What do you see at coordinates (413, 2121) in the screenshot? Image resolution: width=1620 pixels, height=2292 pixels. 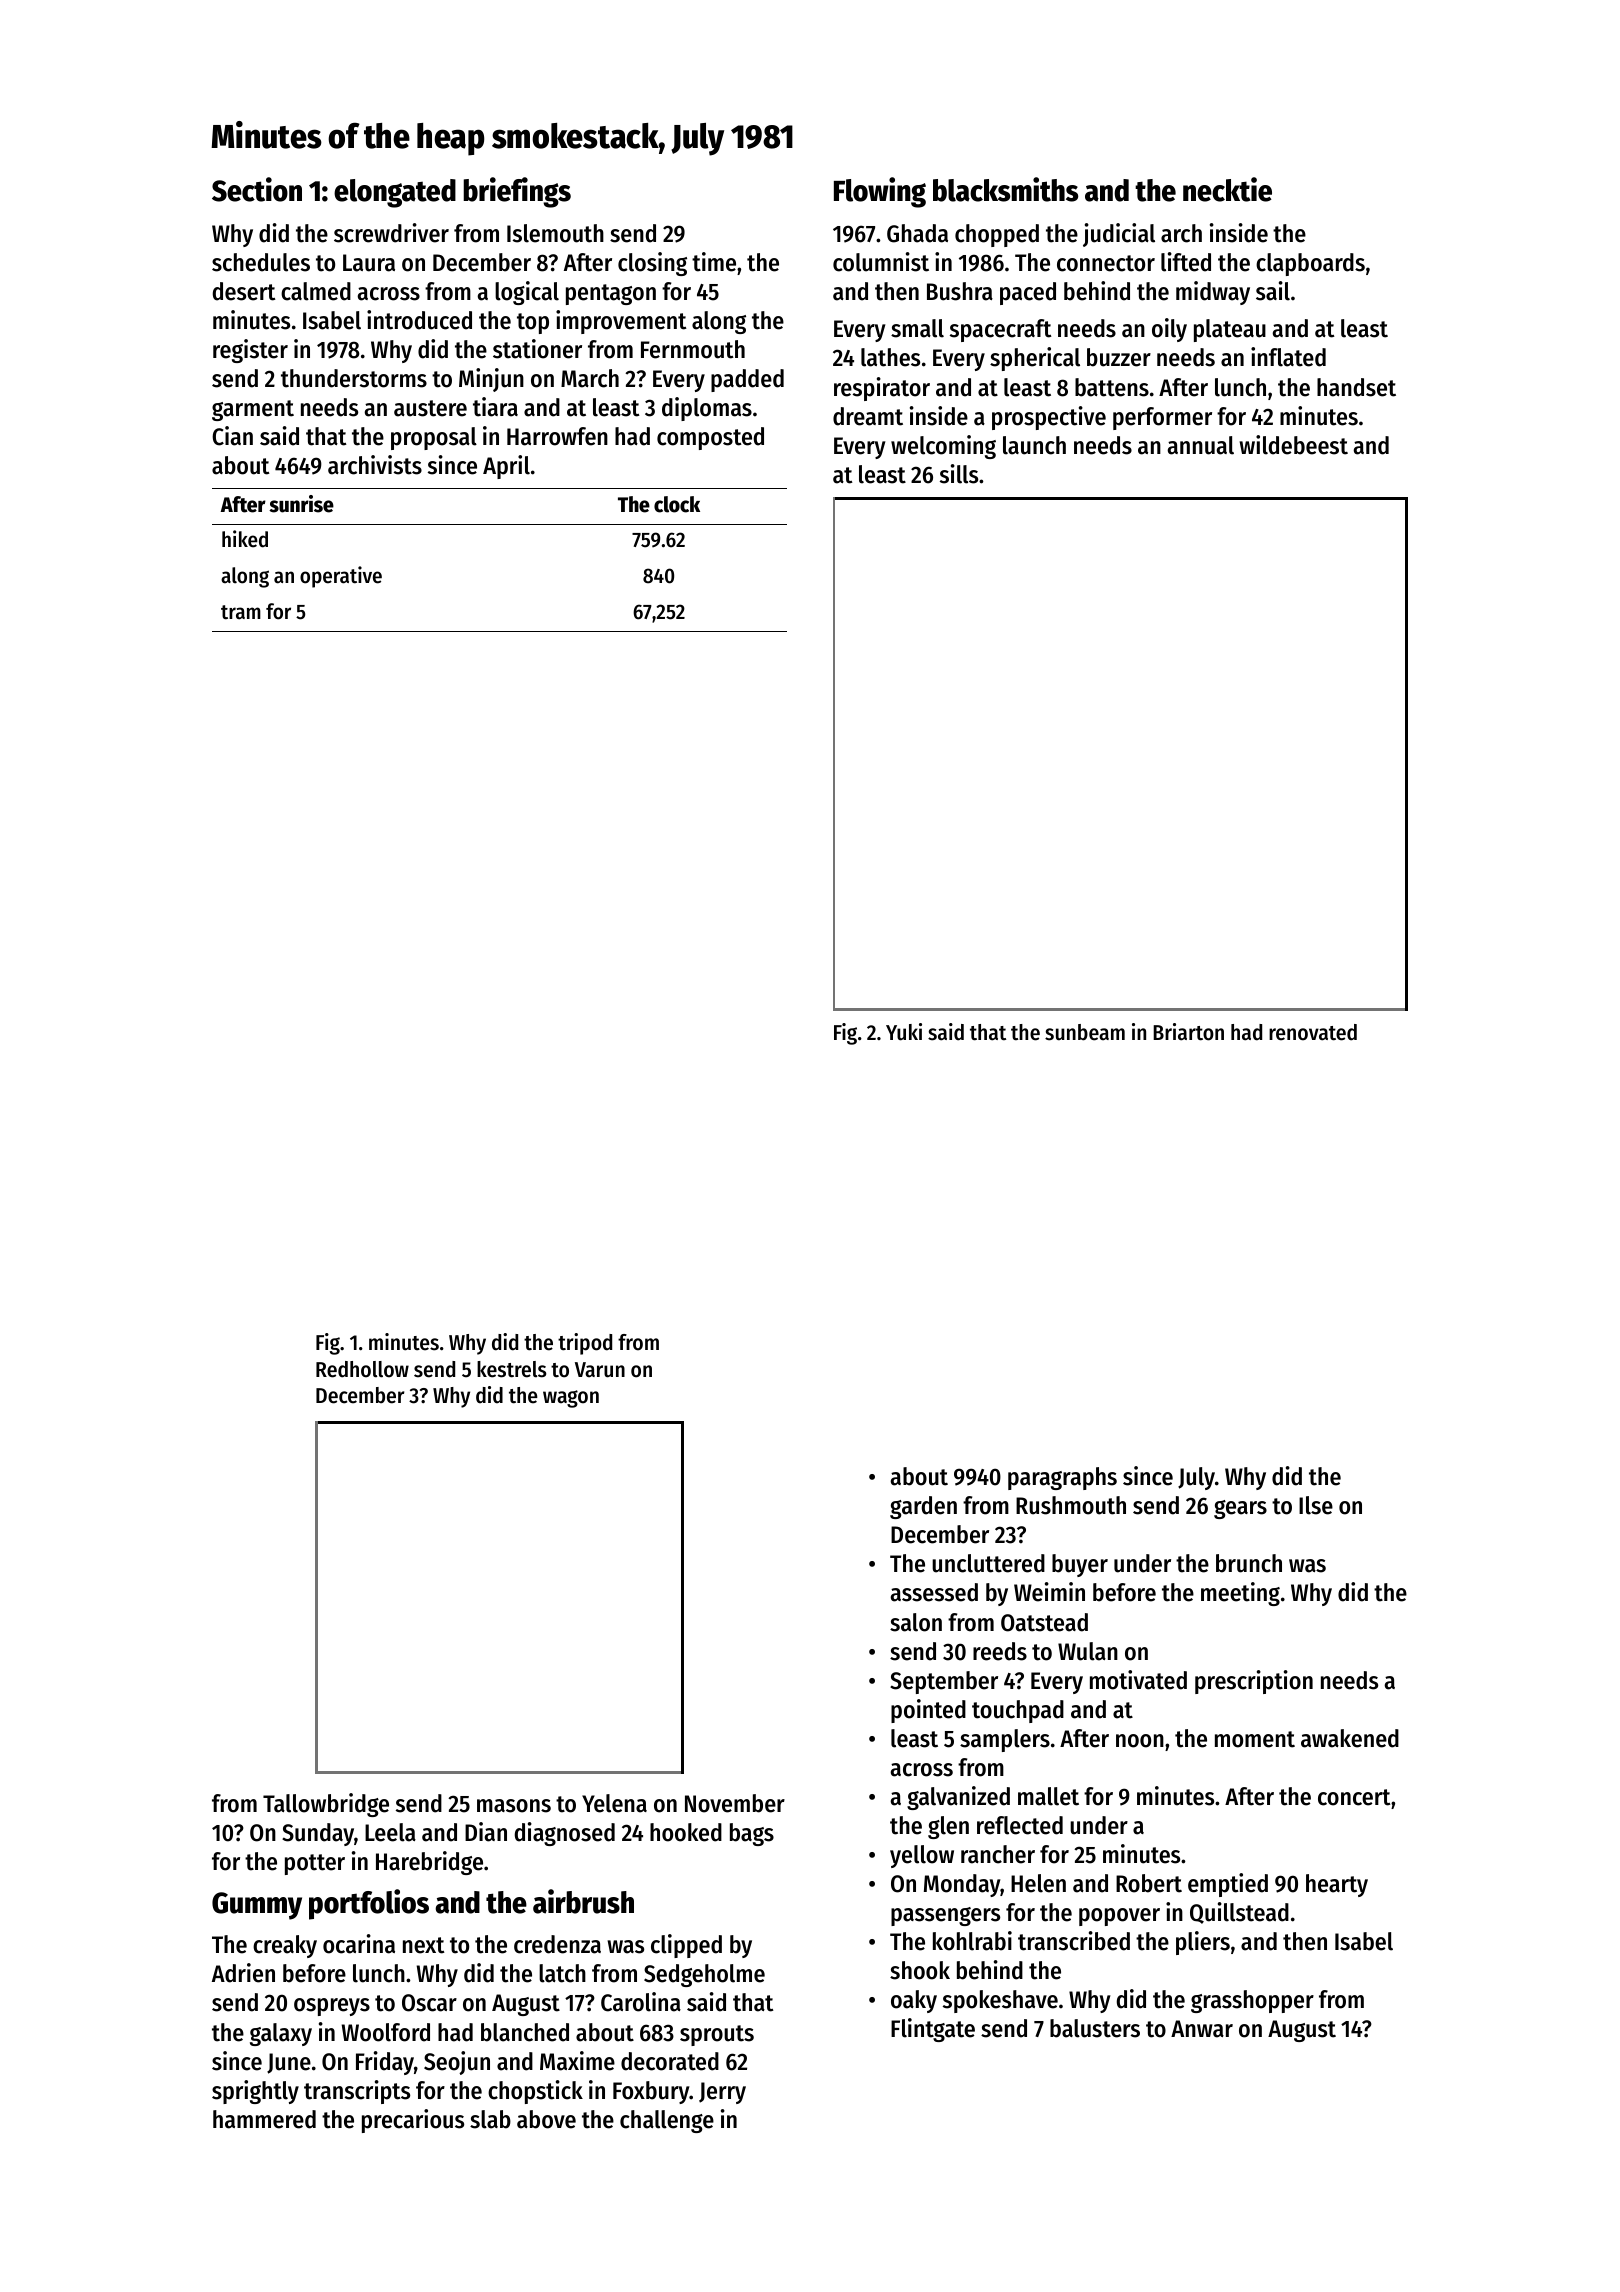 I see `precarious` at bounding box center [413, 2121].
